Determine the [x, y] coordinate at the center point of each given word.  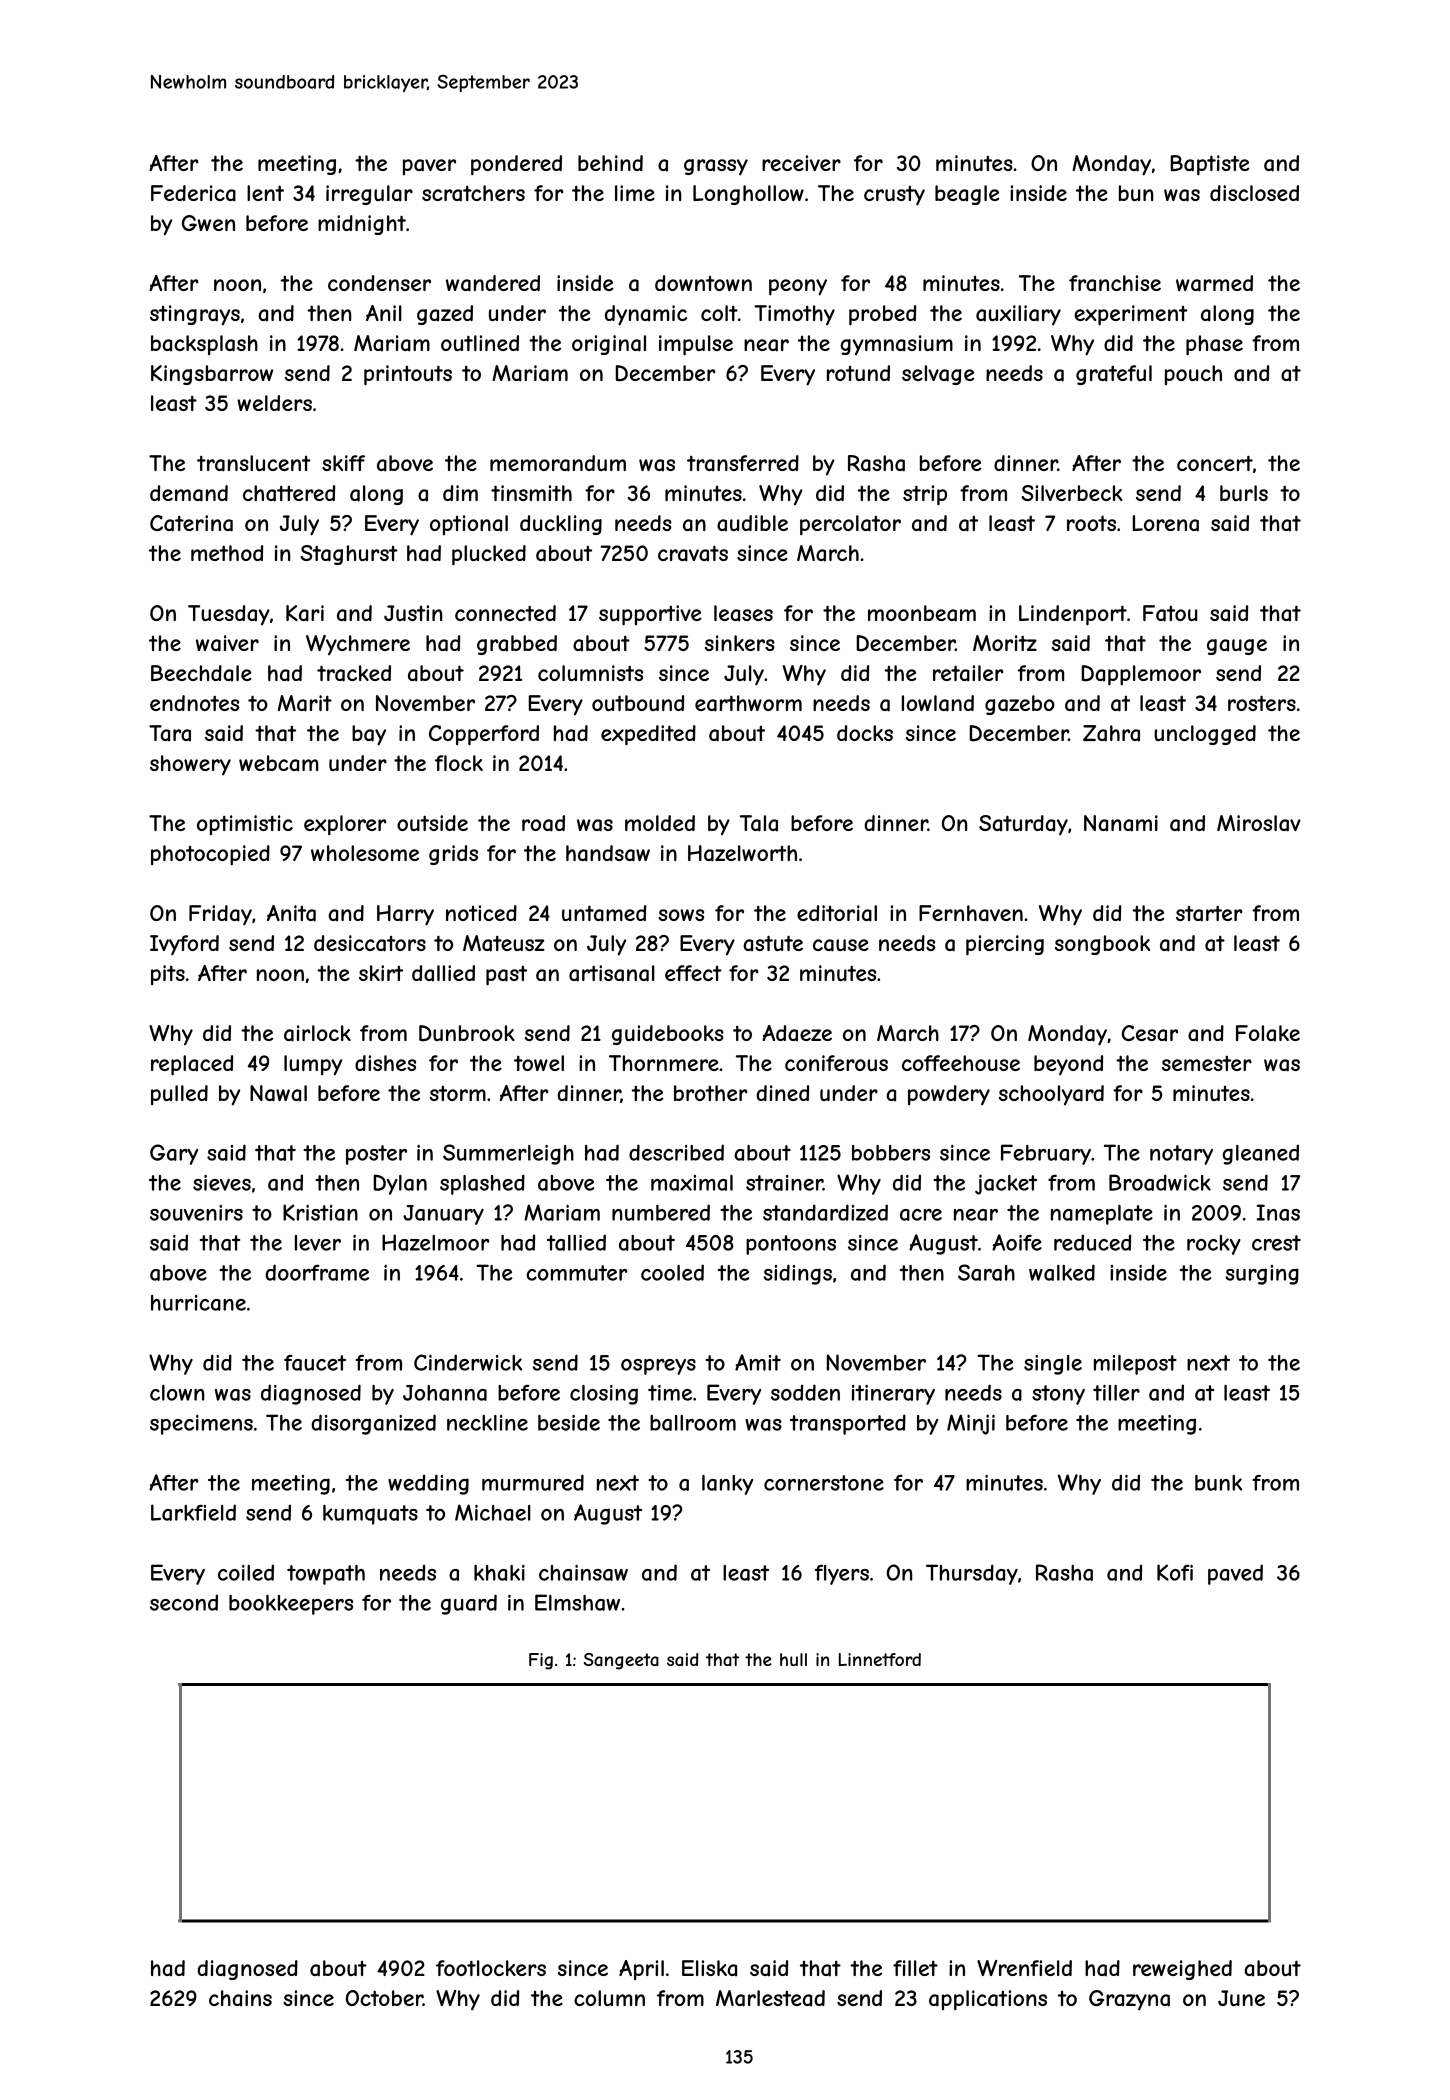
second [184, 1602]
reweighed [1182, 1970]
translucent [254, 463]
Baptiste [1210, 165]
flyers [842, 1574]
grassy [716, 167]
